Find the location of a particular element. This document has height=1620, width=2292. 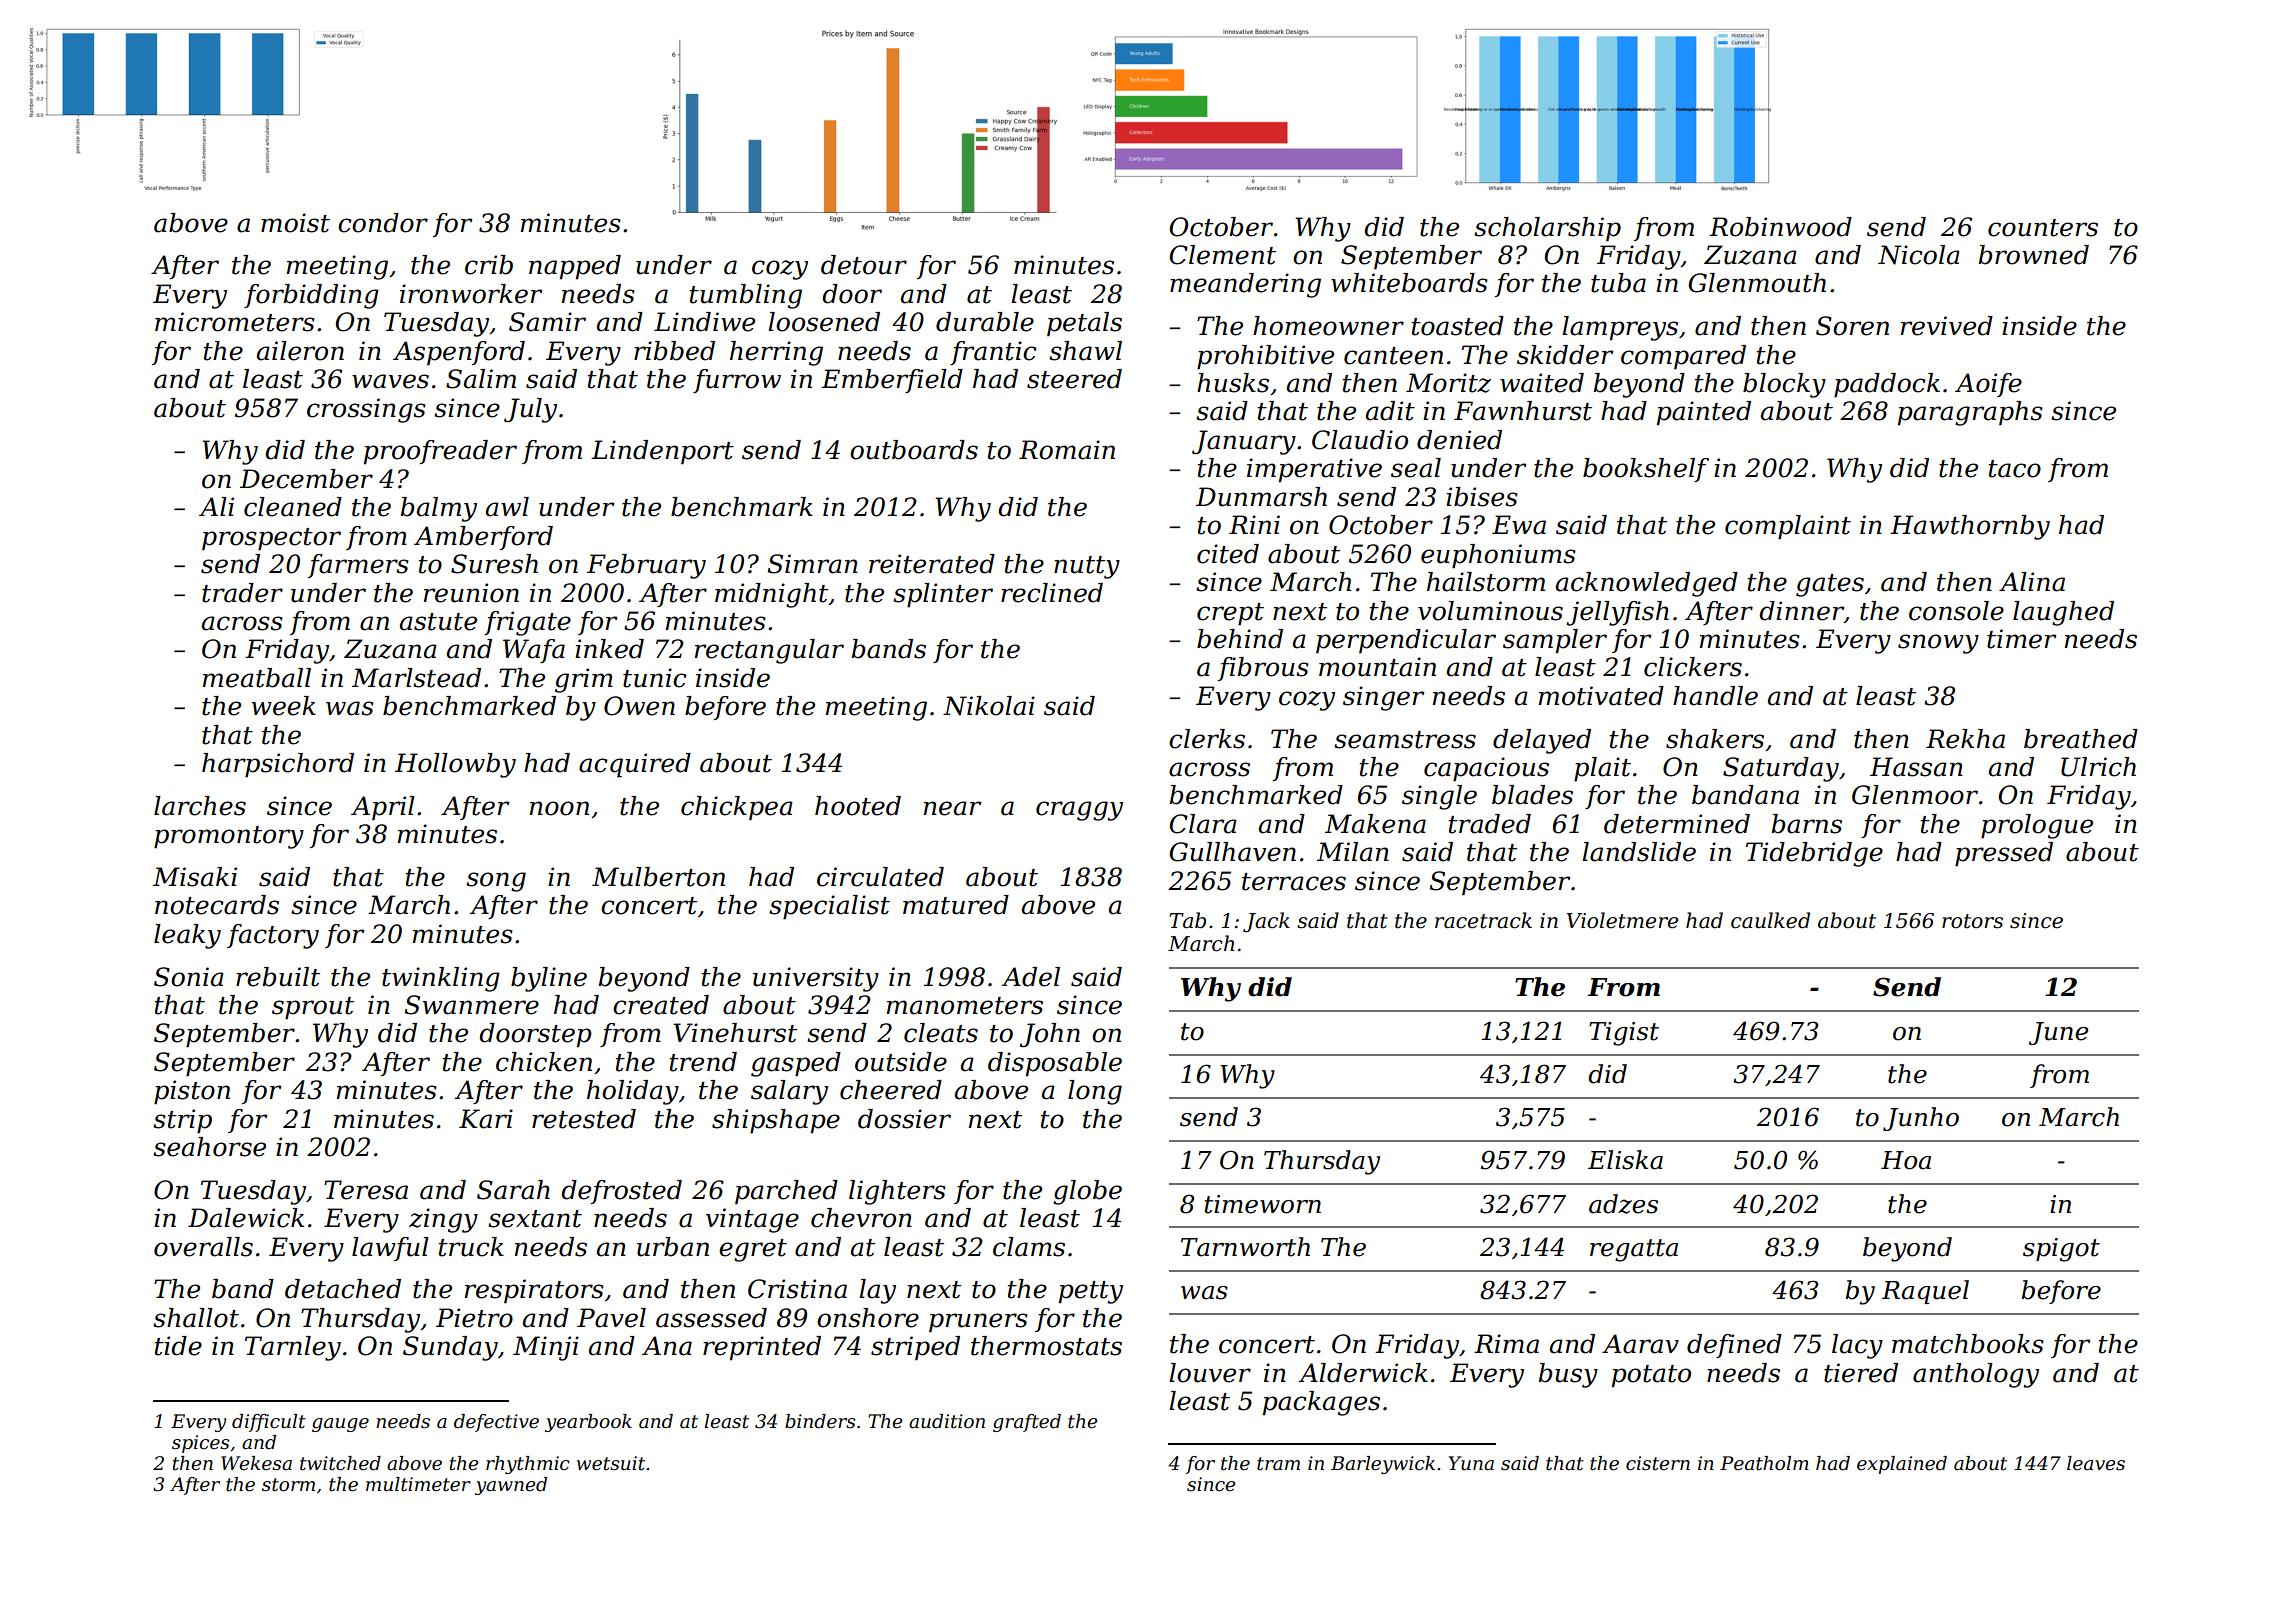

breathed is located at coordinates (2081, 739).
